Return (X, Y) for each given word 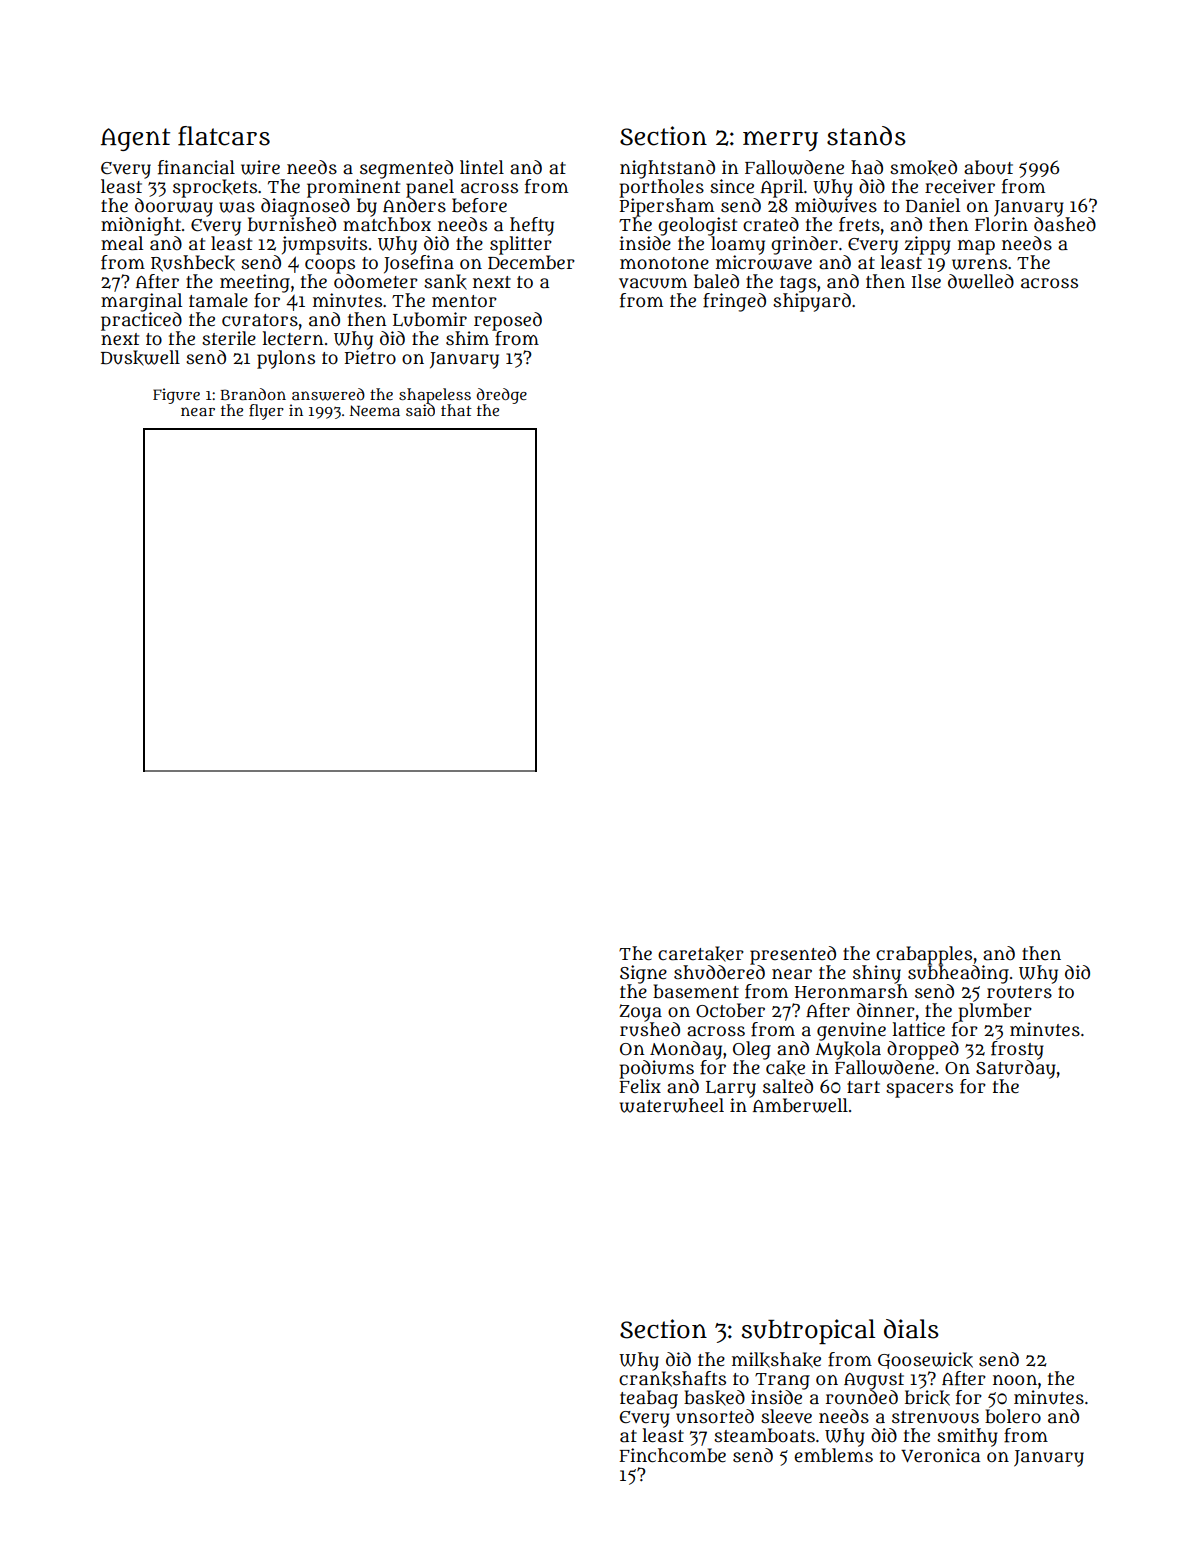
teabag (649, 1399)
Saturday (1016, 1069)
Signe (643, 974)
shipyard (812, 302)
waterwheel (672, 1105)
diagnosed (305, 206)
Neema (374, 410)
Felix (640, 1086)
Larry (731, 1089)
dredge (502, 396)
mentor (464, 301)
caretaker (701, 954)
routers (1019, 992)
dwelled (981, 281)
